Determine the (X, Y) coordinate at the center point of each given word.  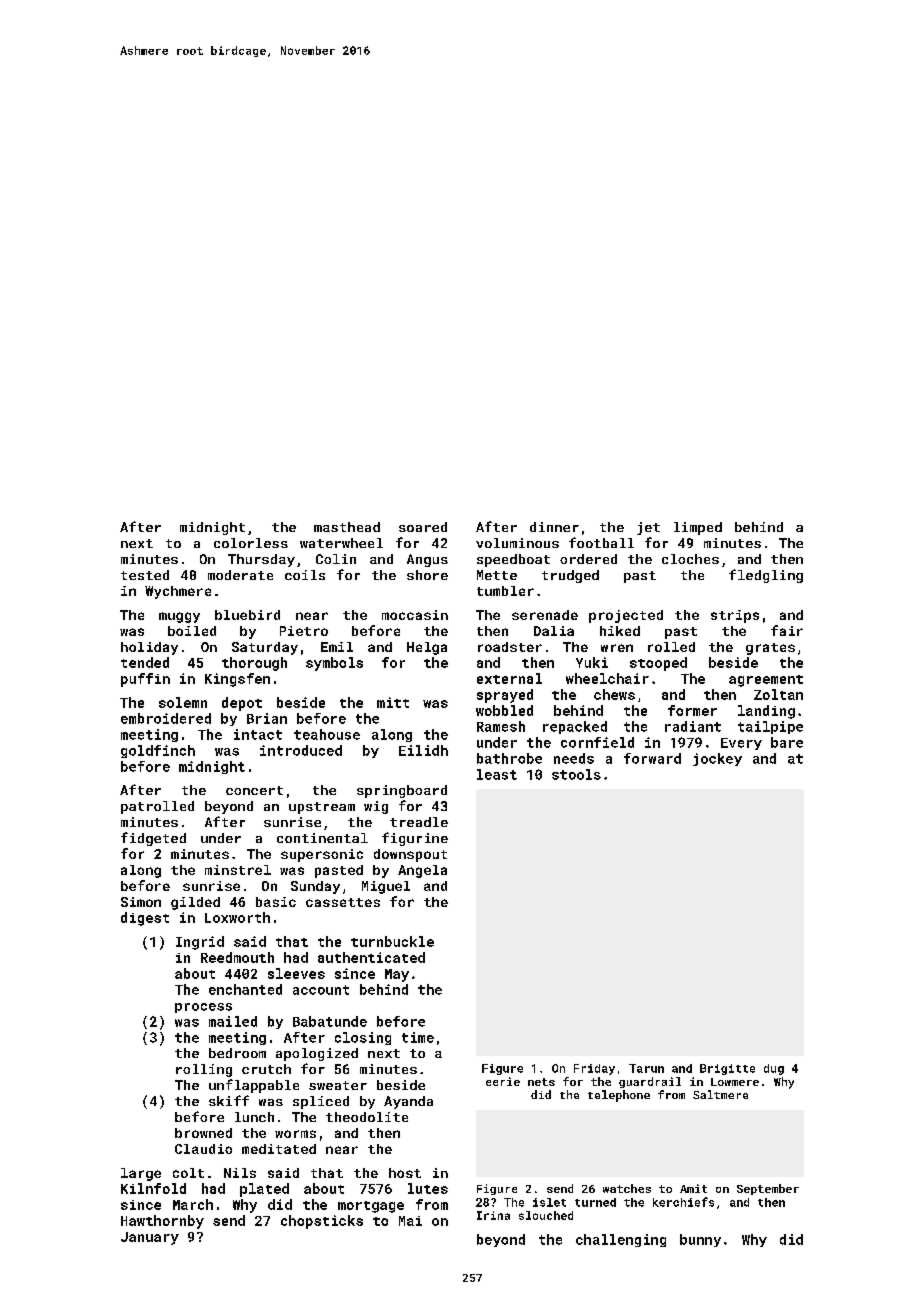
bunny (700, 1240)
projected (626, 616)
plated (264, 1190)
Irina (493, 1215)
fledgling (766, 576)
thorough (254, 664)
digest (145, 919)
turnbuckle (392, 941)
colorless (251, 543)
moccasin (415, 615)
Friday (594, 1069)
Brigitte (727, 1069)
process (203, 1008)
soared (423, 527)
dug (774, 1069)
